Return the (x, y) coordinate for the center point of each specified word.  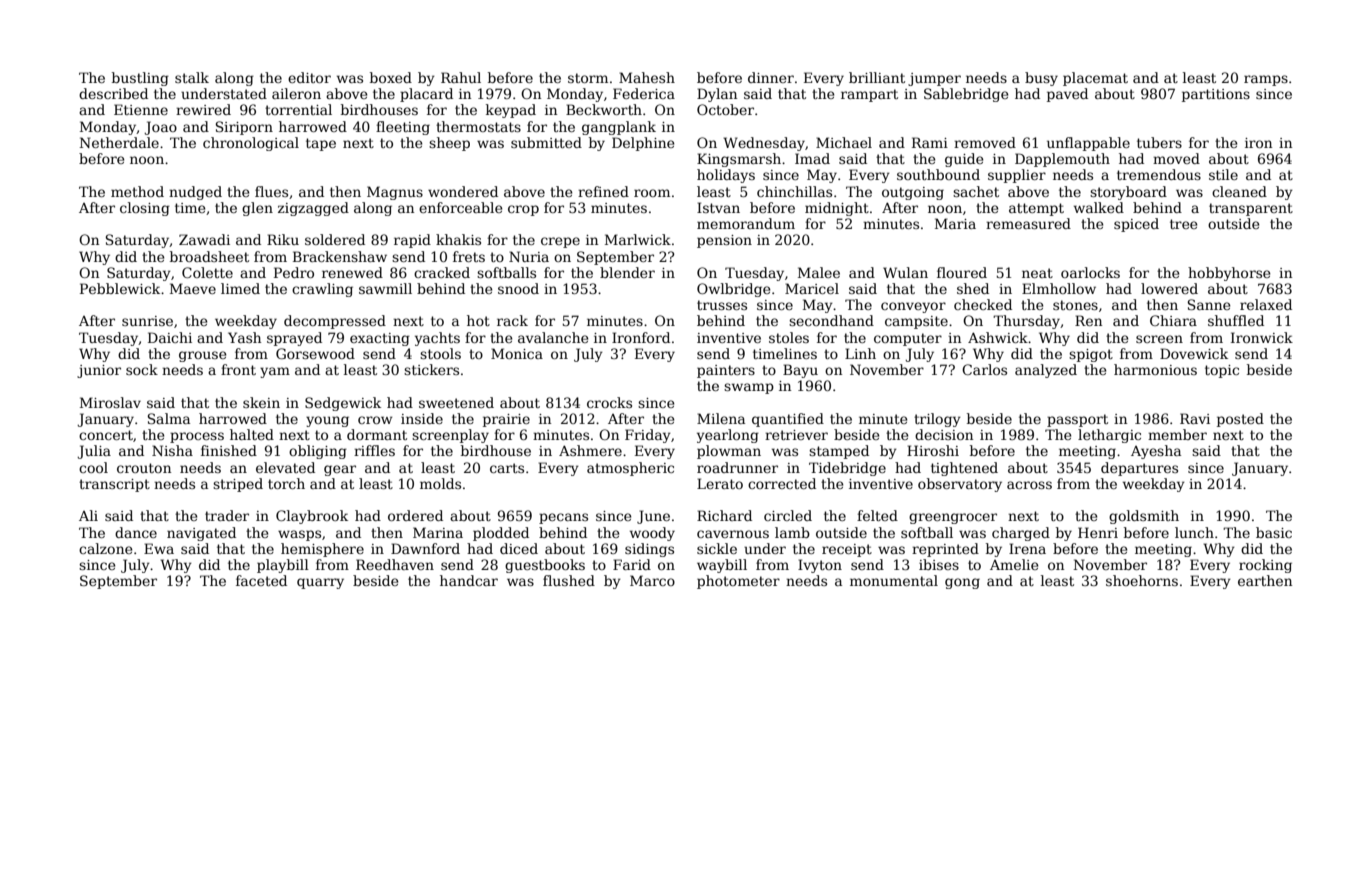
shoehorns (1142, 580)
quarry (320, 583)
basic (1274, 532)
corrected (782, 483)
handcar (469, 580)
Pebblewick (120, 288)
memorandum (746, 223)
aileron (296, 93)
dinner (771, 77)
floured (962, 272)
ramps (1266, 80)
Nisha (172, 450)
